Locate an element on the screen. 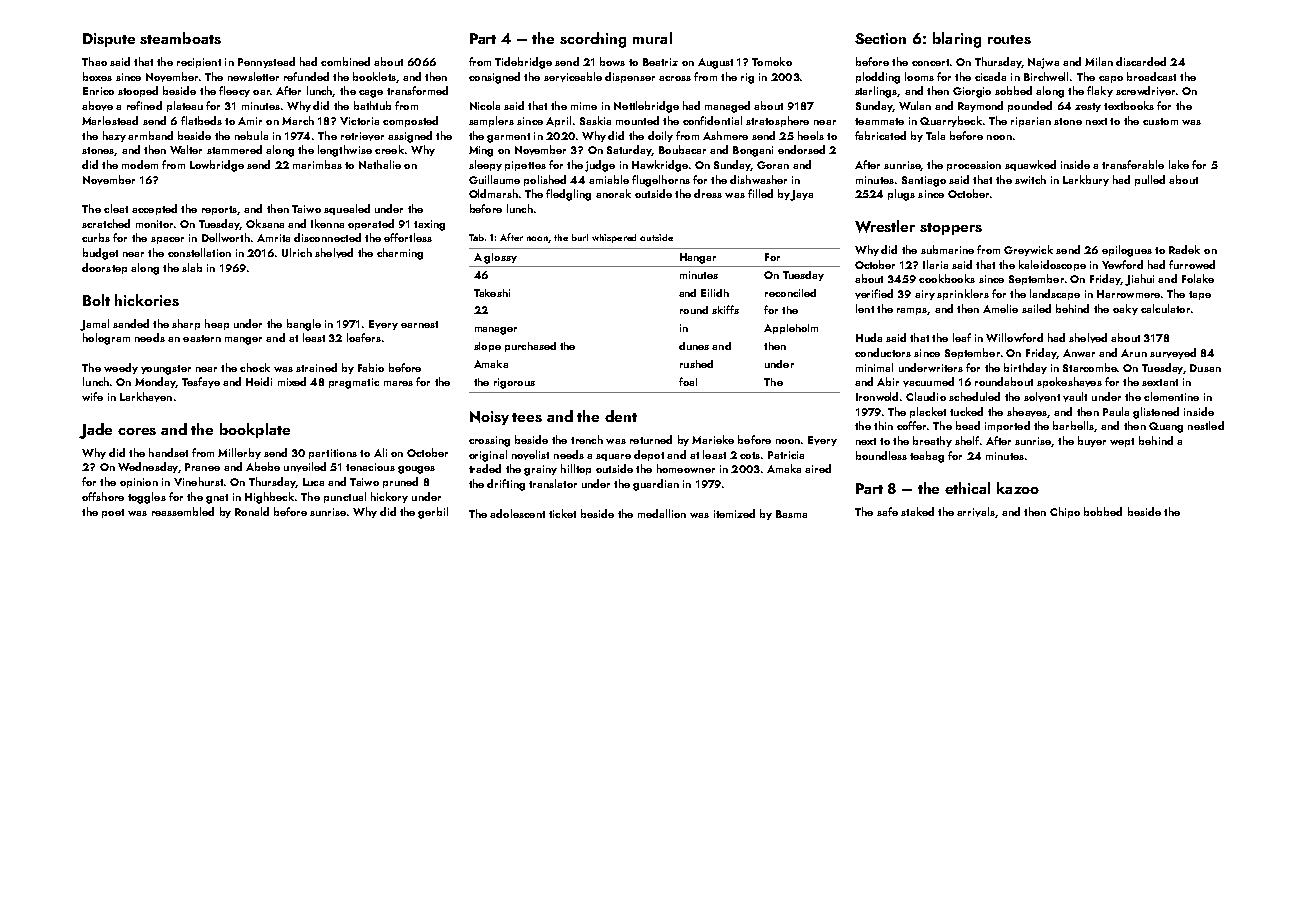 This screenshot has width=1308, height=924. consigned is located at coordinates (494, 78).
